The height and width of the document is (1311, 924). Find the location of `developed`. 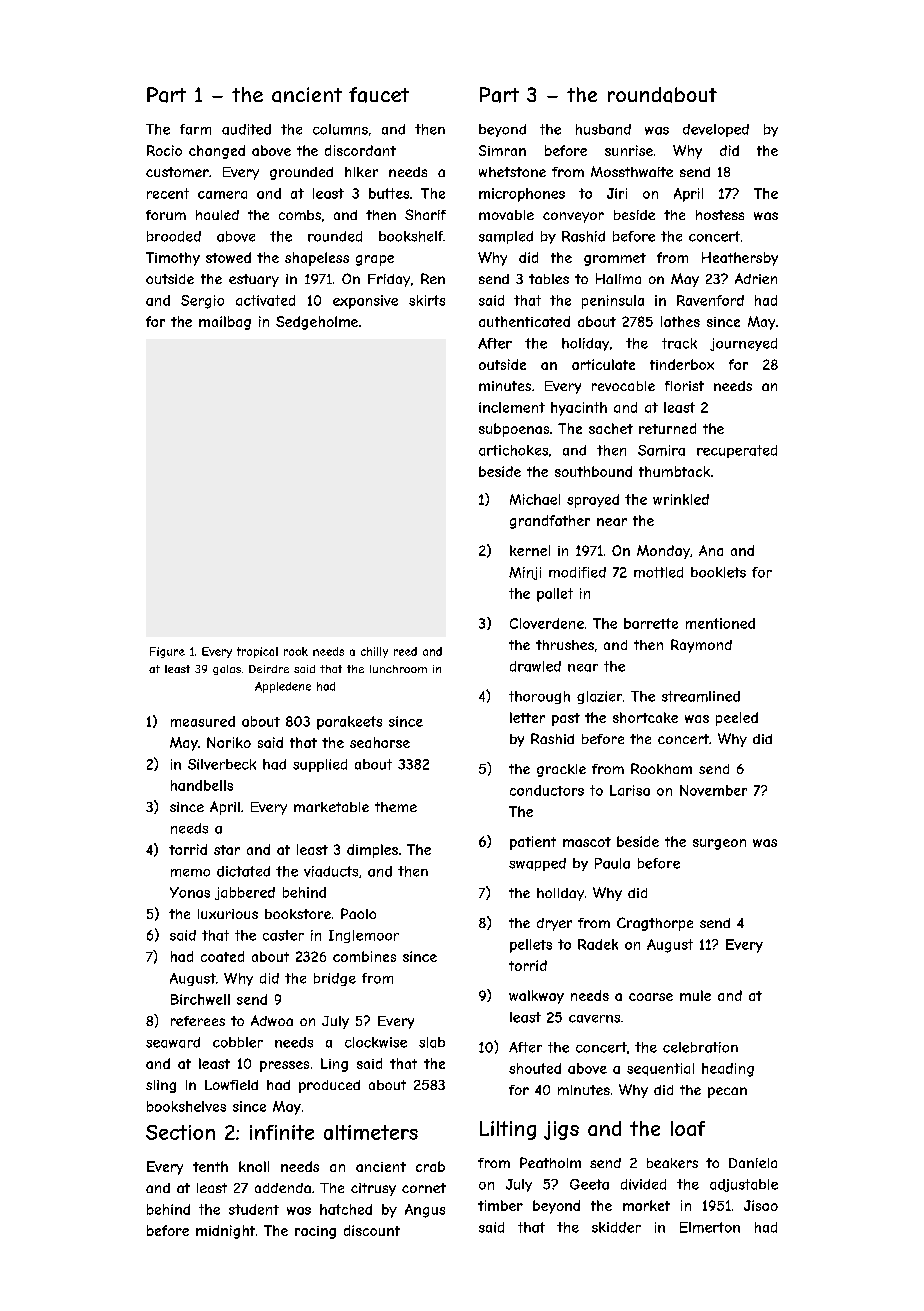

developed is located at coordinates (716, 130).
